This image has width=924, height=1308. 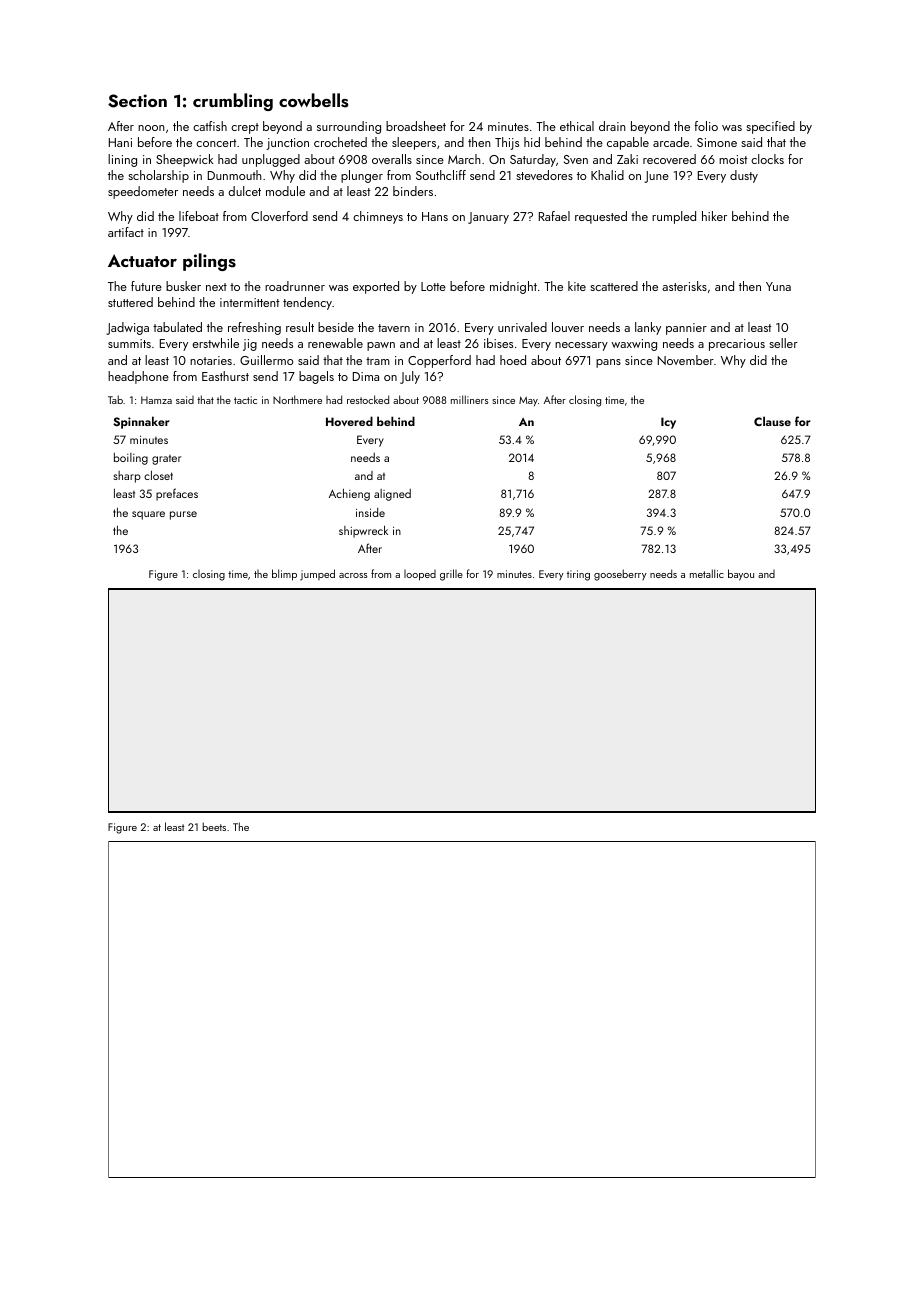 I want to click on bayou, so click(x=741, y=575).
